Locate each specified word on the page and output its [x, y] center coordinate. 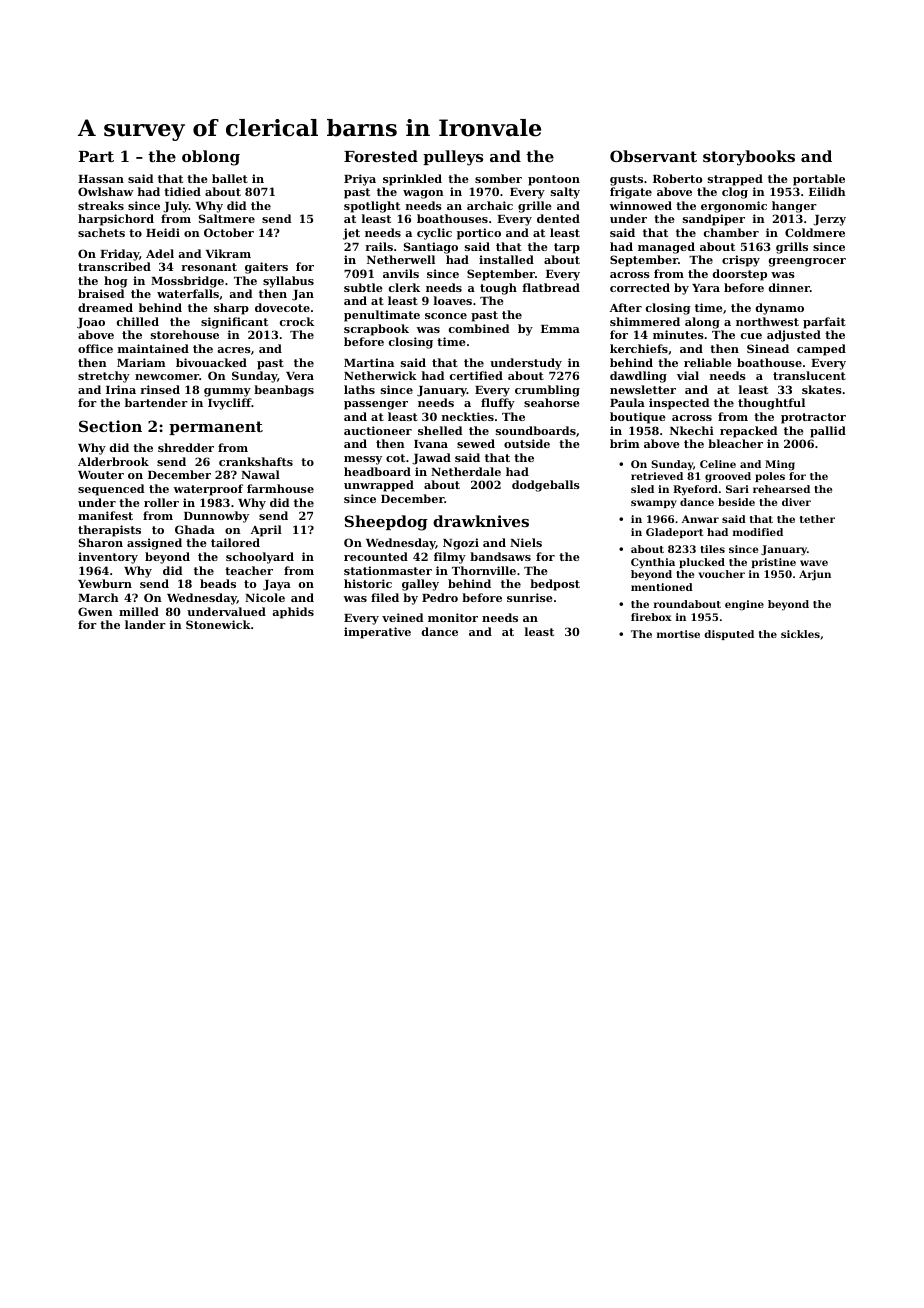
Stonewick [218, 624]
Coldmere [815, 232]
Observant [653, 156]
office [95, 348]
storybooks [749, 158]
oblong [211, 158]
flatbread [551, 287]
